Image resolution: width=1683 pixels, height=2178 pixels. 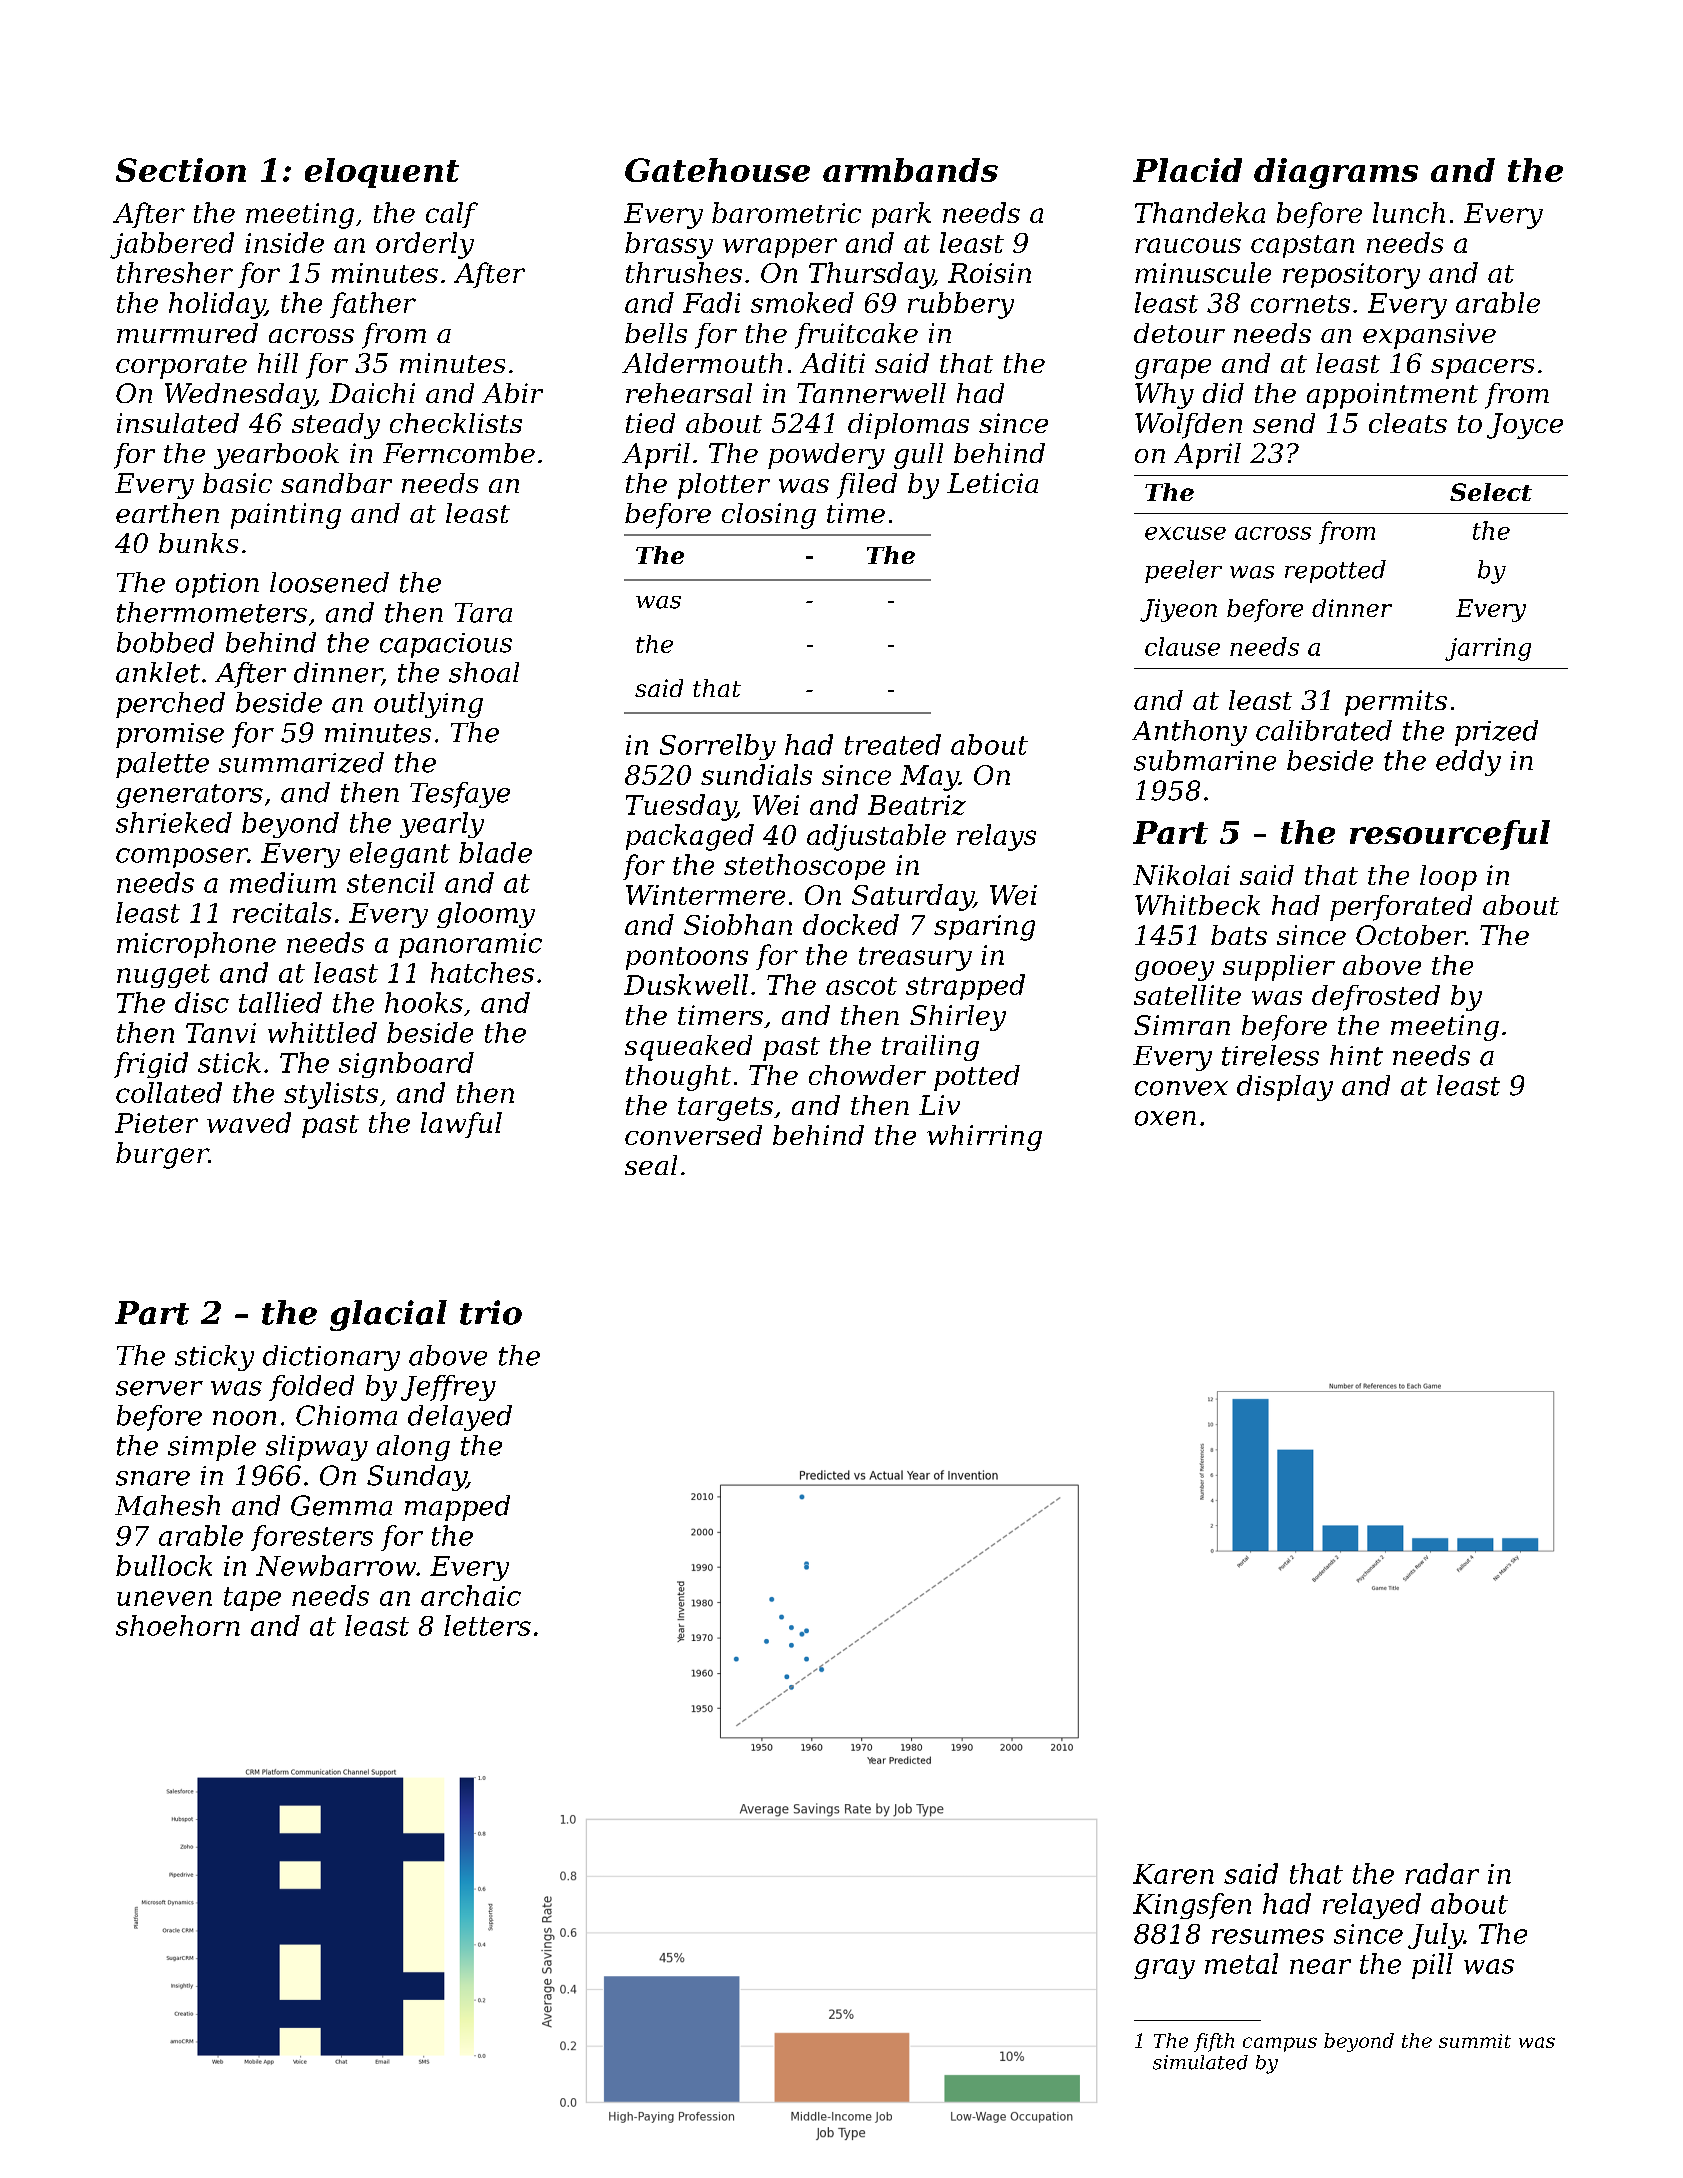 I want to click on letters, so click(x=487, y=1625).
